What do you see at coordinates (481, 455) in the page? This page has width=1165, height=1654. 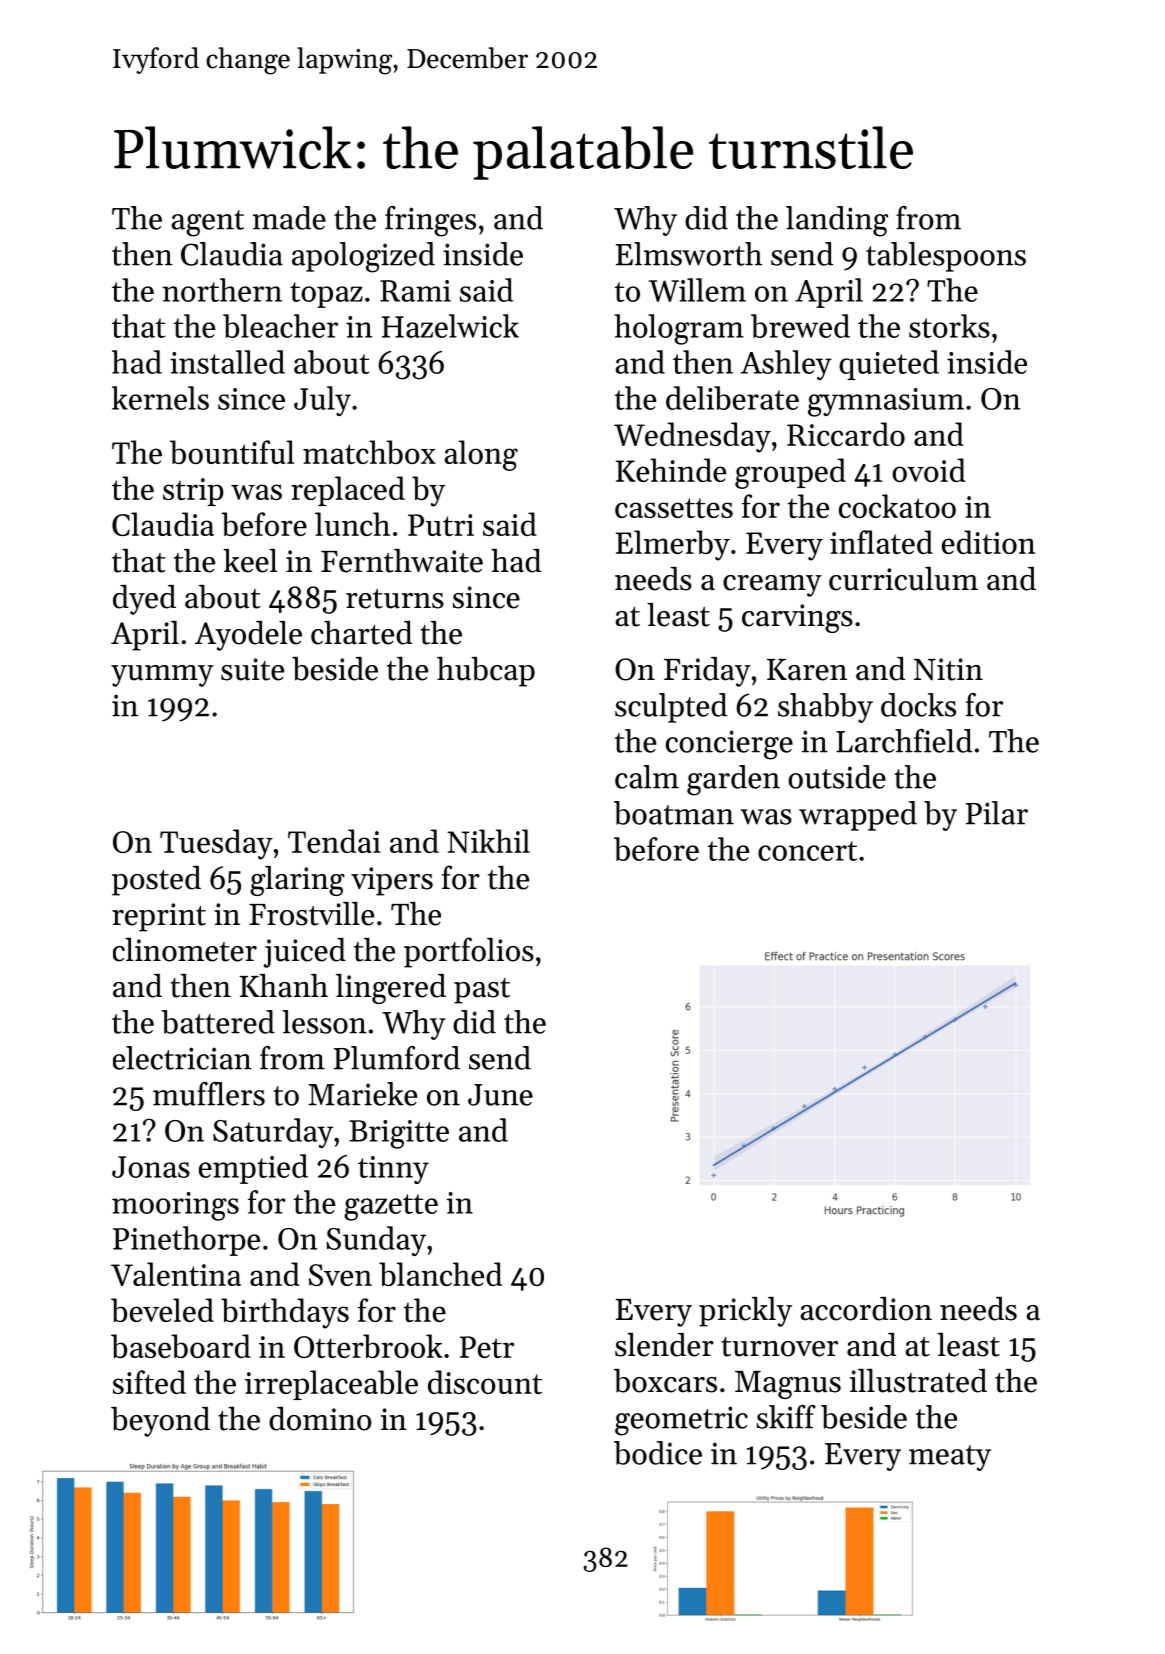 I see `along` at bounding box center [481, 455].
